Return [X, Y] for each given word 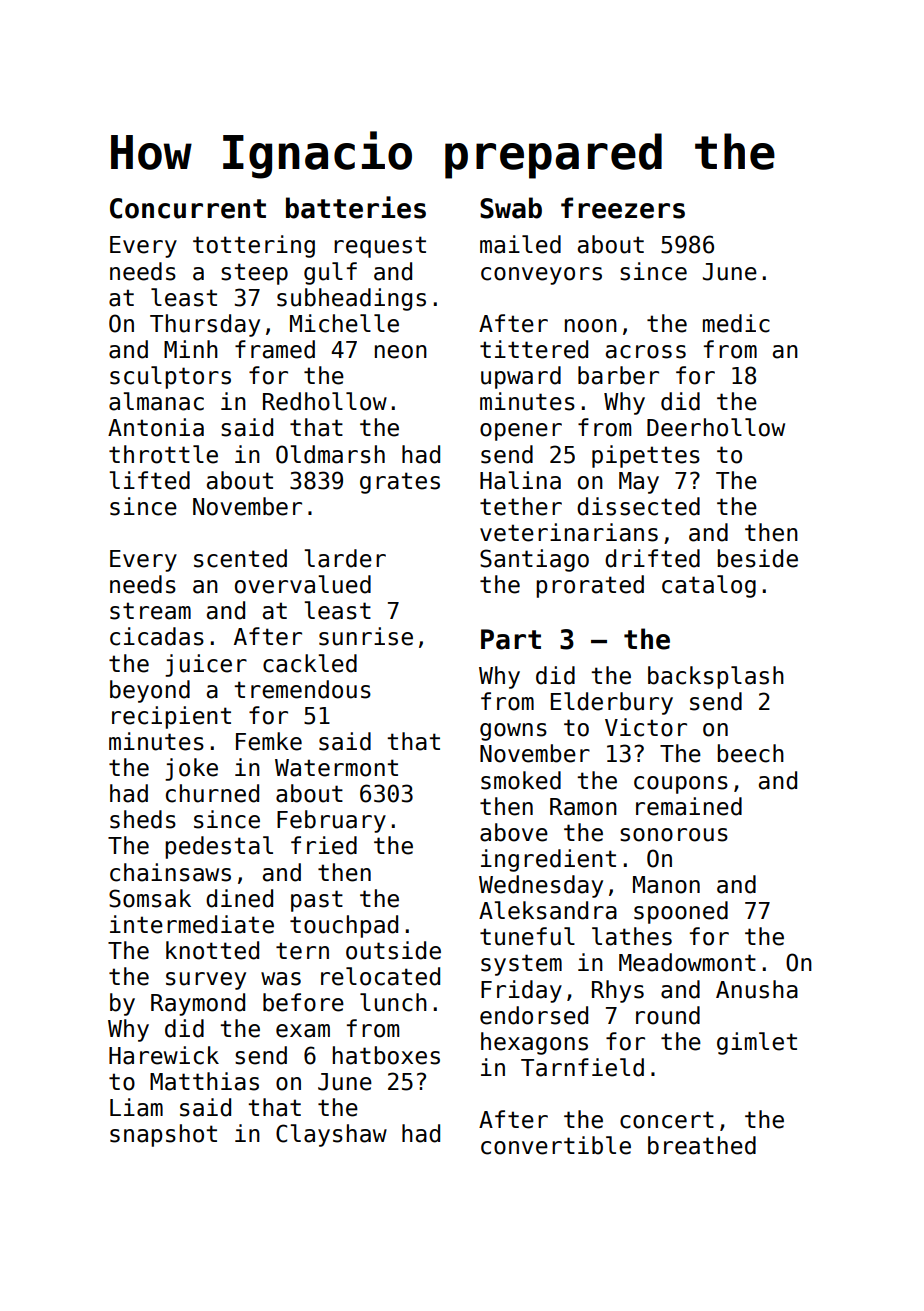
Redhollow [325, 401]
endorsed [534, 1015]
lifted [149, 480]
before [303, 1002]
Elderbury [612, 703]
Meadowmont [687, 962]
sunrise [366, 636]
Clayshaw [331, 1135]
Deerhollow [716, 427]
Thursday [205, 325]
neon [401, 352]
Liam [136, 1107]
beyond [150, 691]
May [639, 483]
